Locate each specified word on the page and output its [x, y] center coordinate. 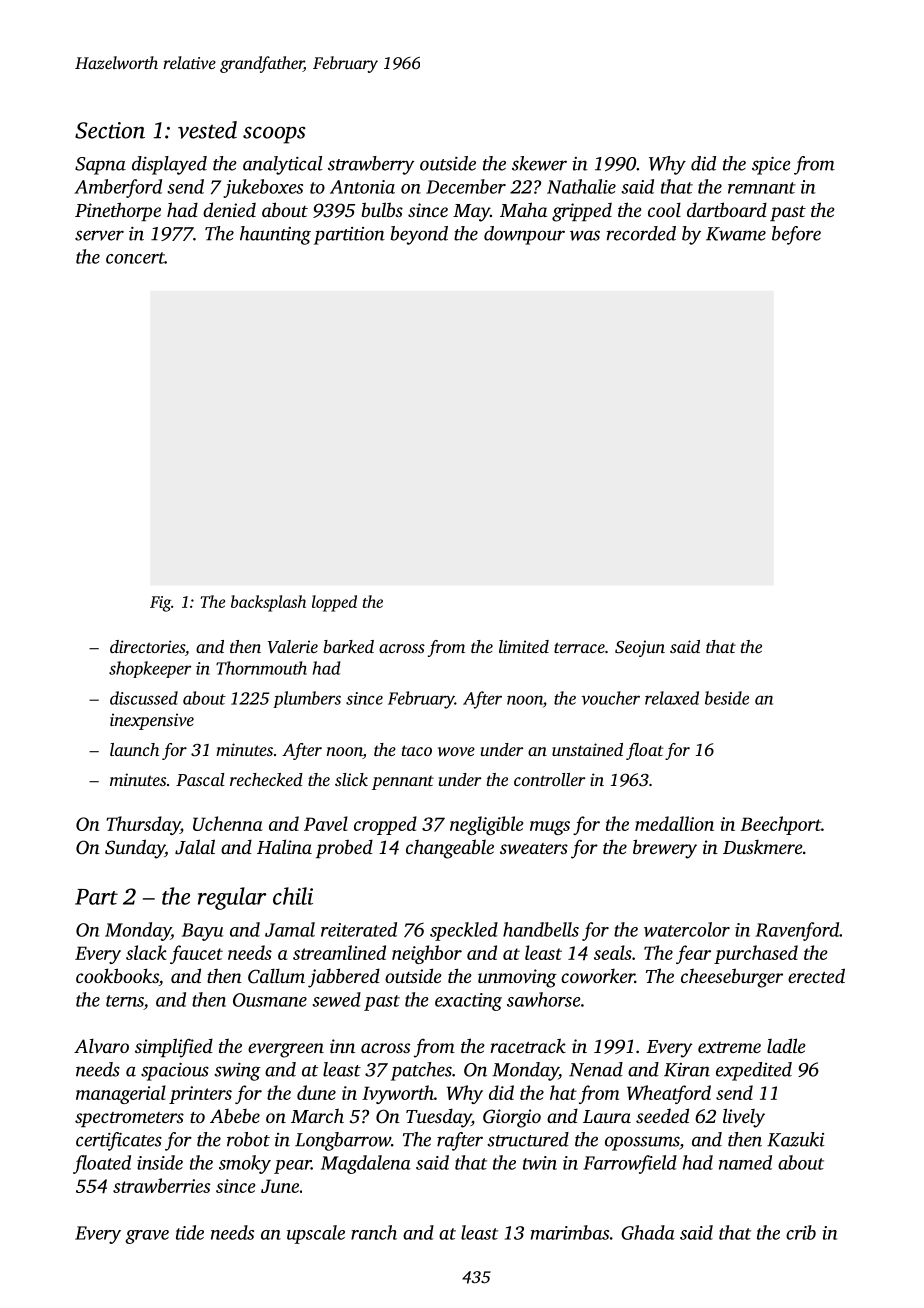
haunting [275, 235]
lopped [334, 603]
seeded [662, 1115]
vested [207, 130]
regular [232, 898]
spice [771, 166]
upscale [316, 1234]
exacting [468, 1002]
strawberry [371, 165]
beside [727, 698]
